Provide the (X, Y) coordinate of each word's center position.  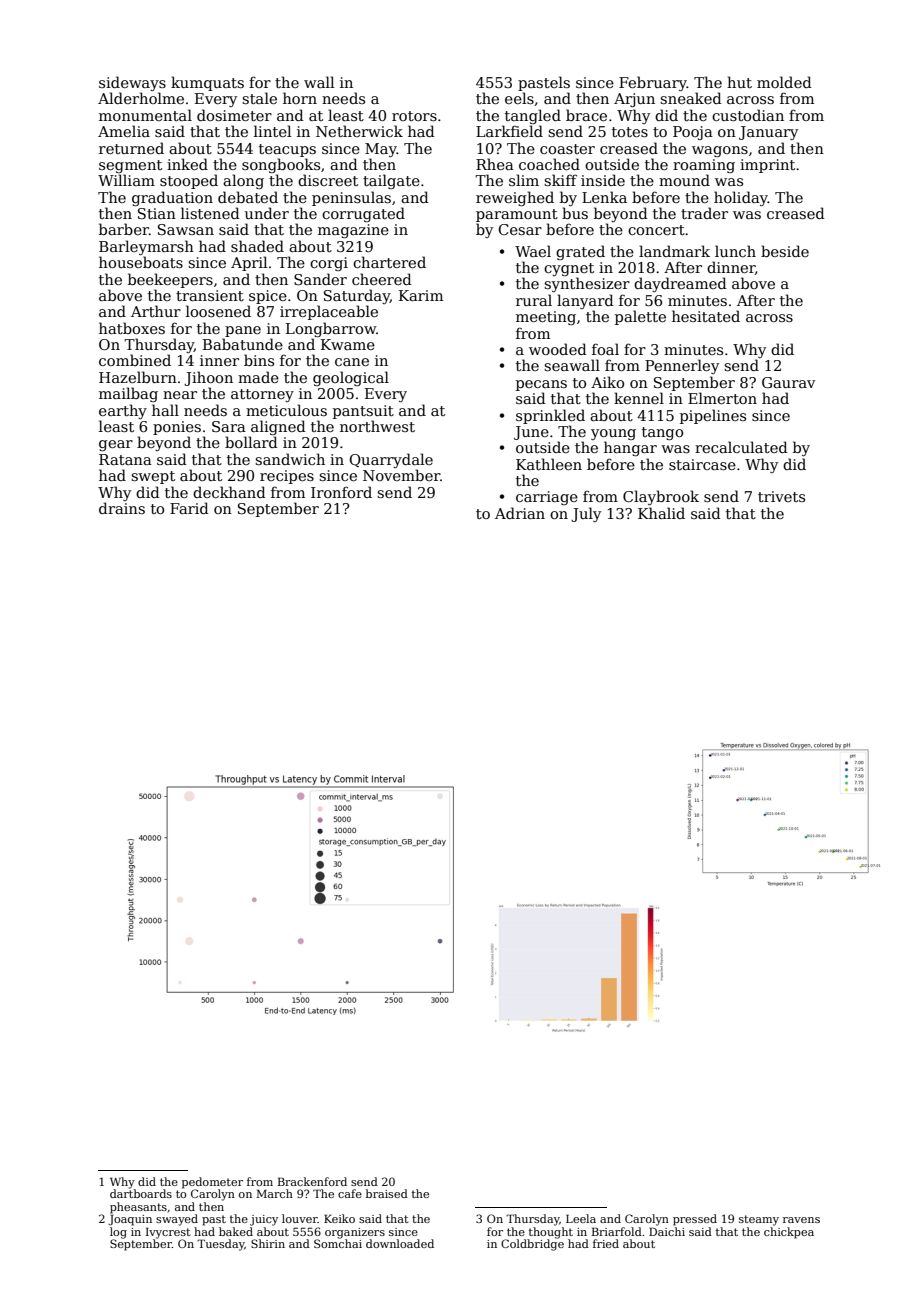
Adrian (520, 513)
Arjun (634, 100)
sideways (132, 83)
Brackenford (312, 1181)
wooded (558, 349)
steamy (759, 1220)
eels (519, 98)
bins (259, 360)
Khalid (661, 513)
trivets (781, 496)
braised (387, 1193)
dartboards (141, 1193)
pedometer (212, 1183)
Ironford (341, 492)
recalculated (741, 447)
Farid (189, 508)
